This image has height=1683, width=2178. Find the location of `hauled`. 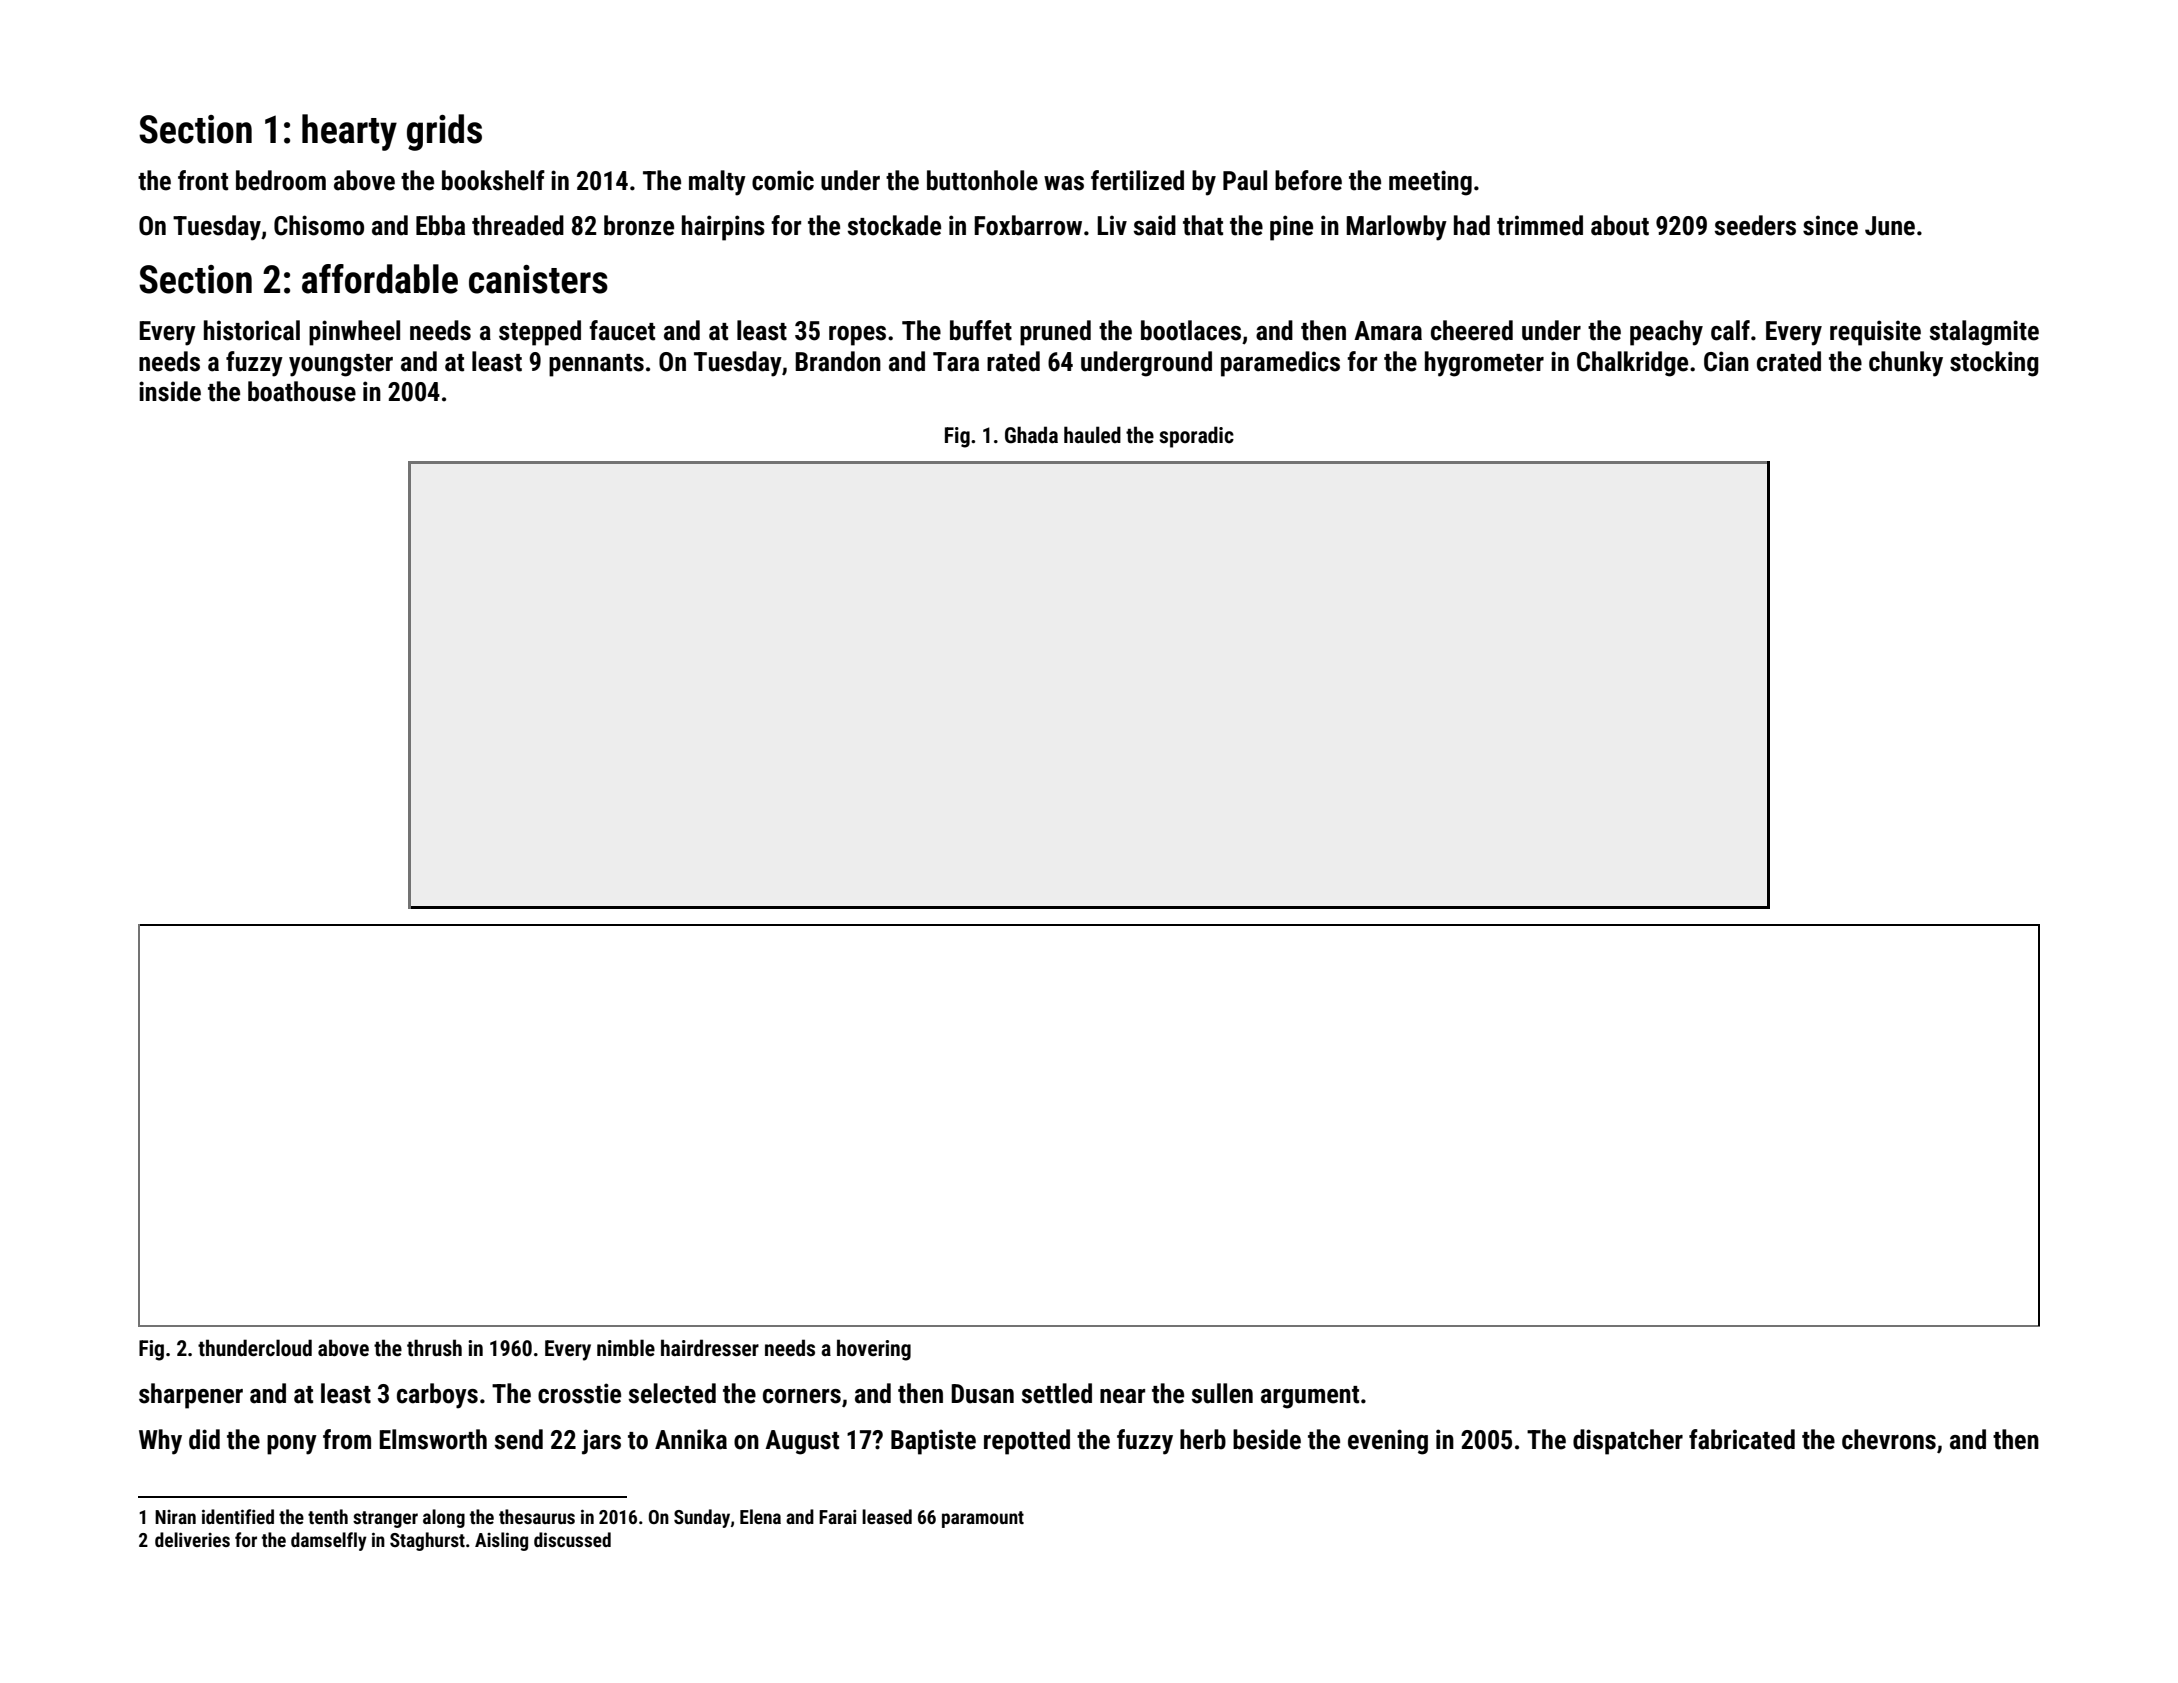

hauled is located at coordinates (1092, 434).
